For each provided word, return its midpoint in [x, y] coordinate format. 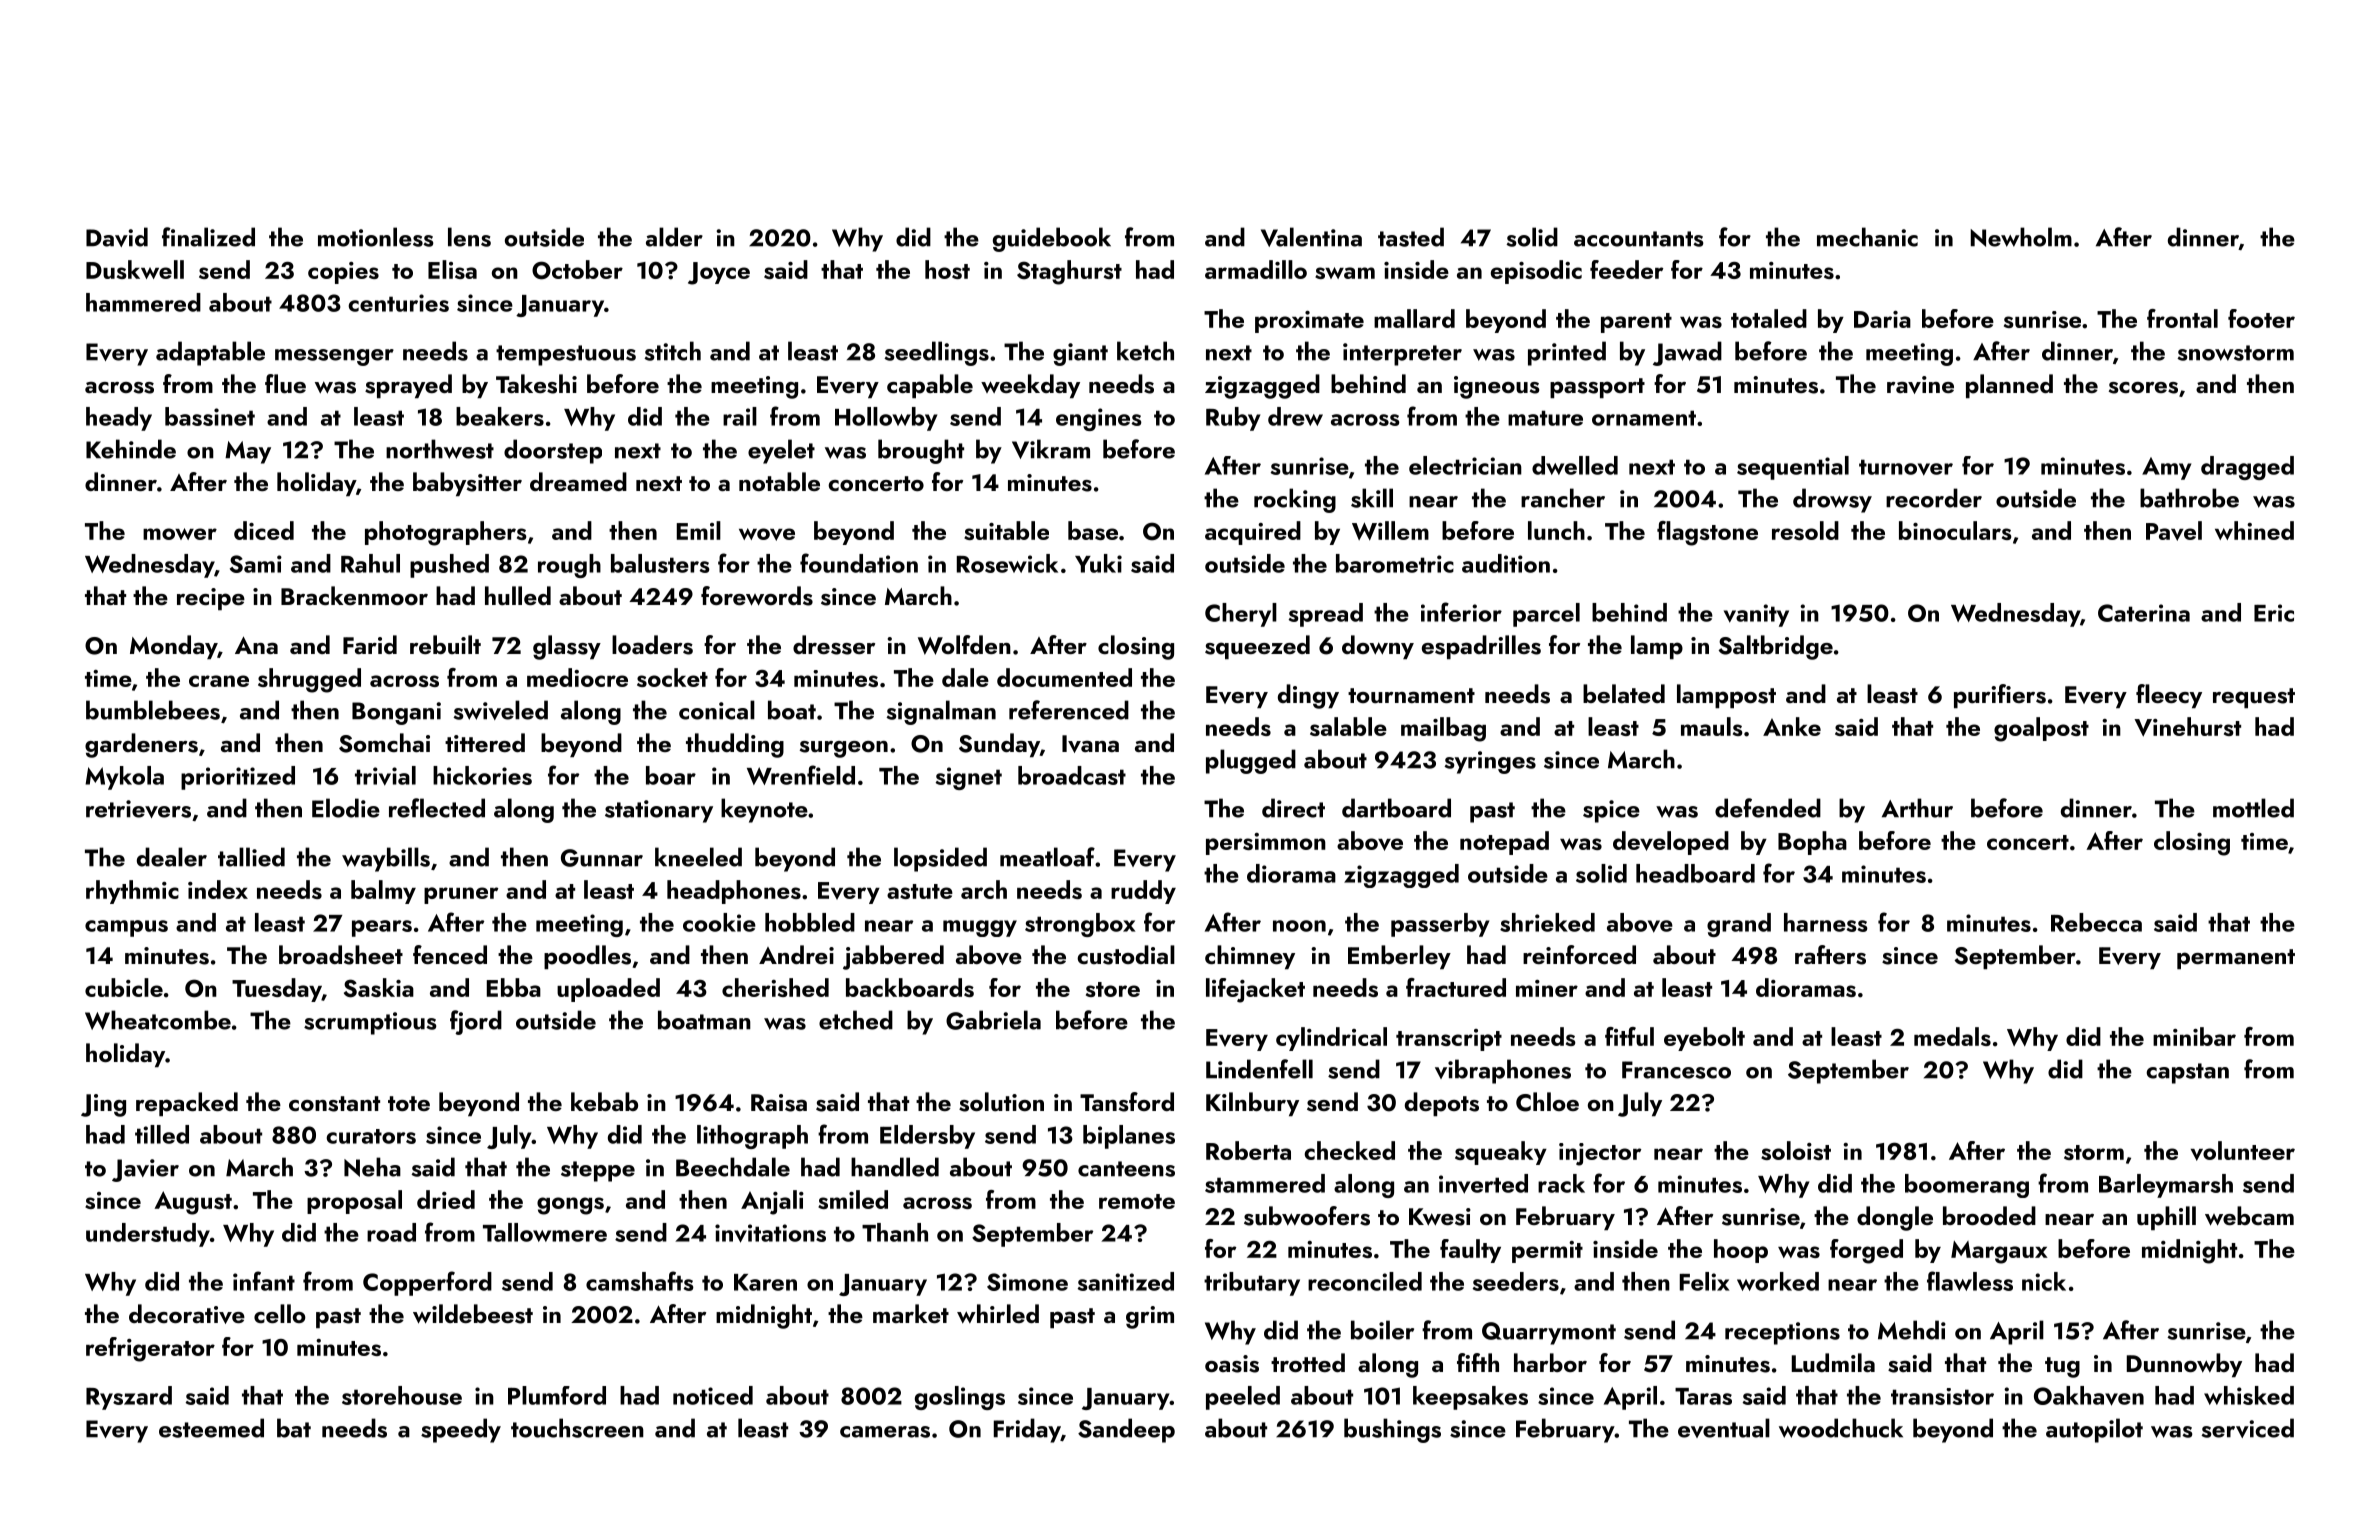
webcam [2249, 1216]
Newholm [2021, 237]
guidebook [1052, 239]
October [577, 270]
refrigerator [150, 1349]
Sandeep [1126, 1430]
